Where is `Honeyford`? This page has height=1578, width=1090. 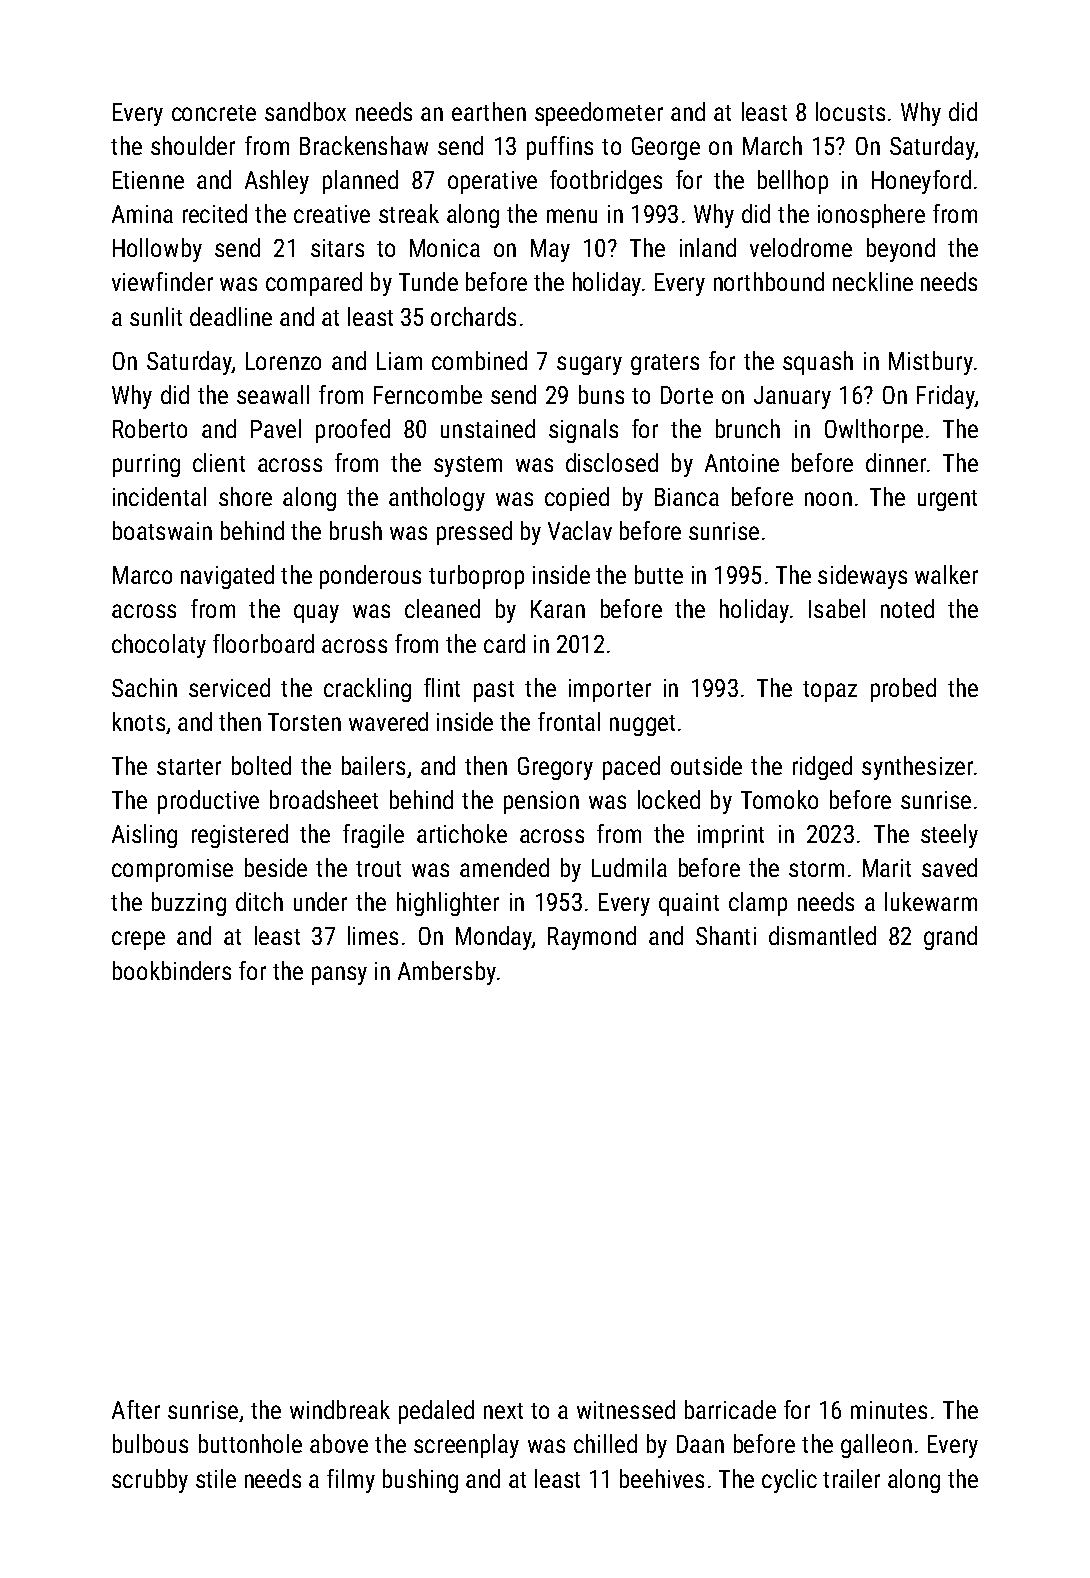 Honeyford is located at coordinates (921, 182).
